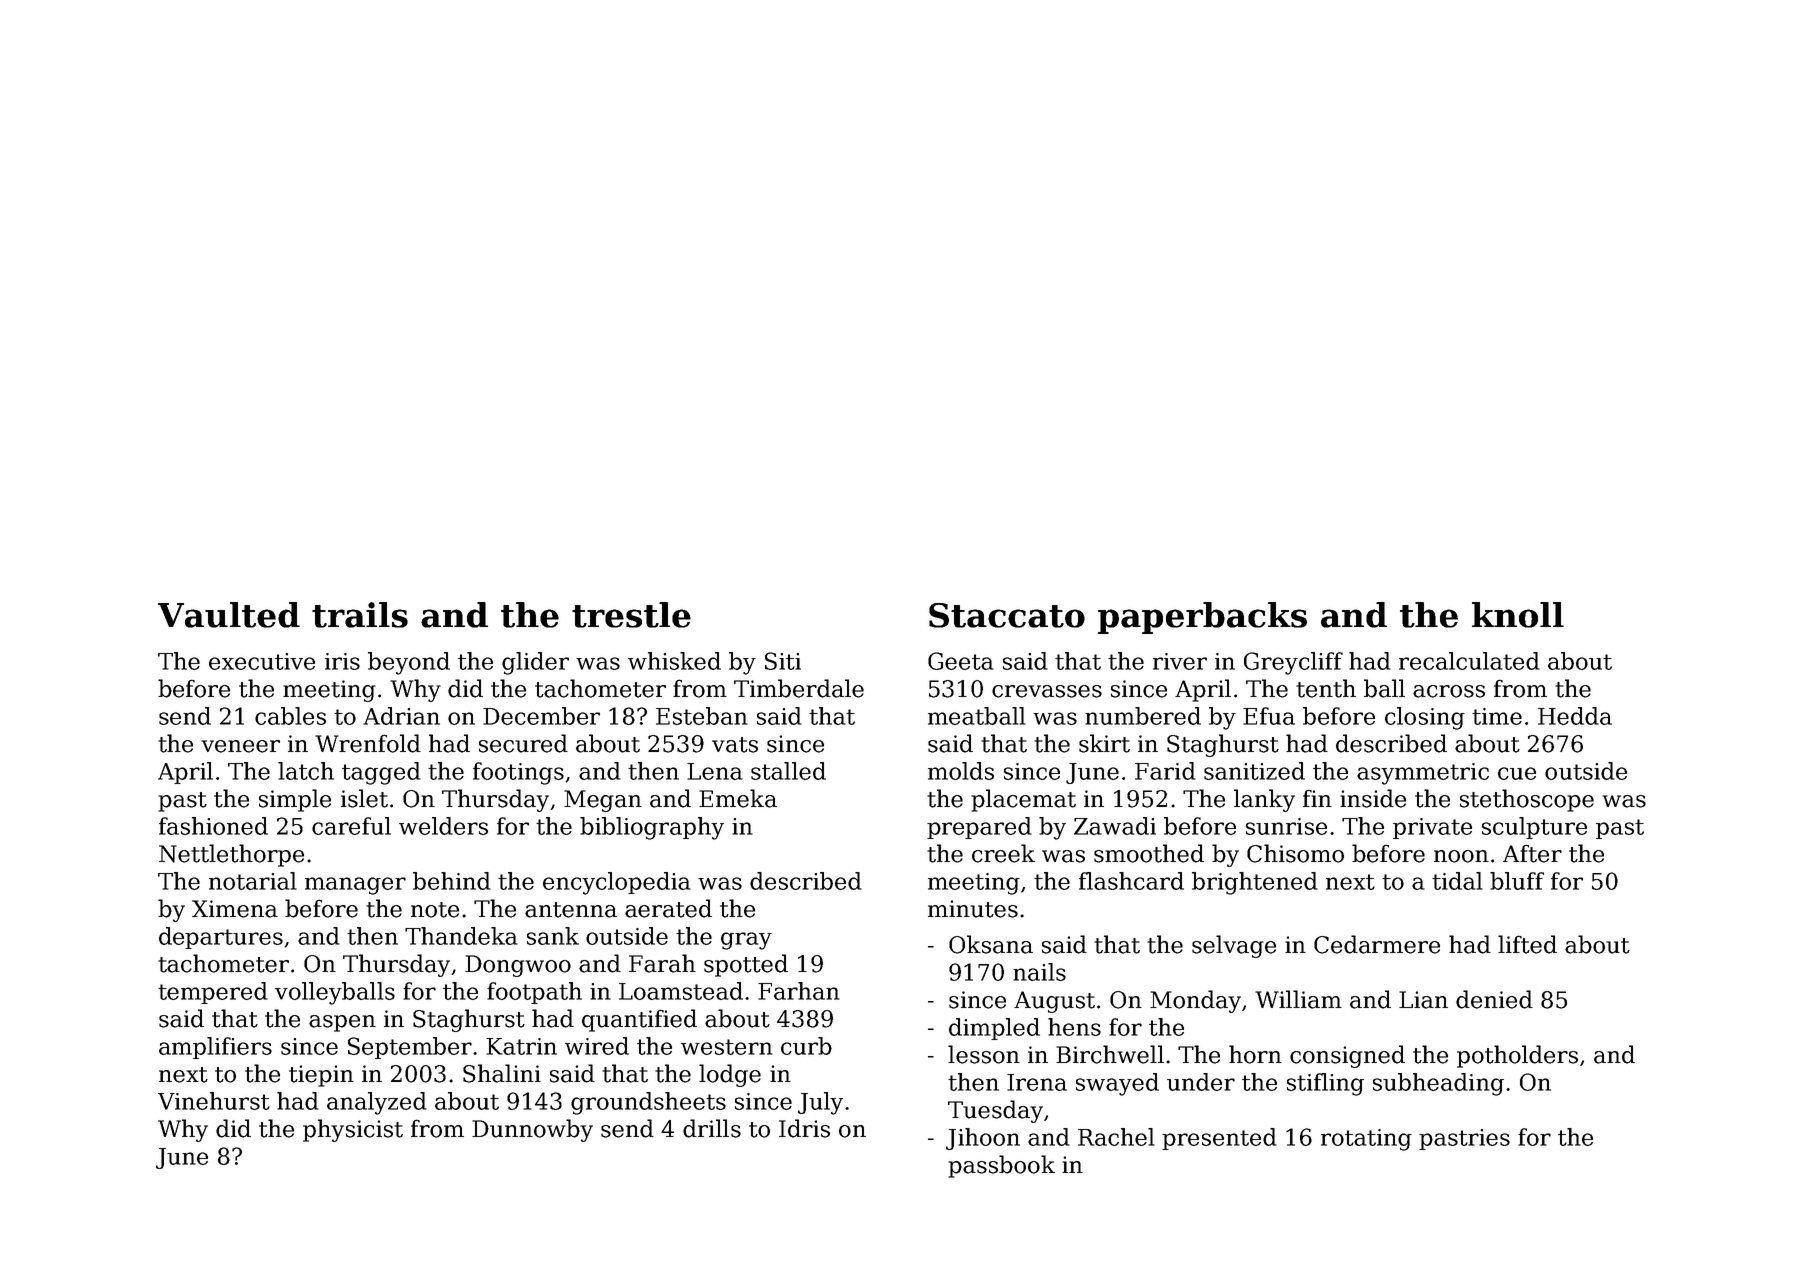 The height and width of the page is (1278, 1807). Describe the element at coordinates (1518, 615) in the page. I see `knoll` at that location.
